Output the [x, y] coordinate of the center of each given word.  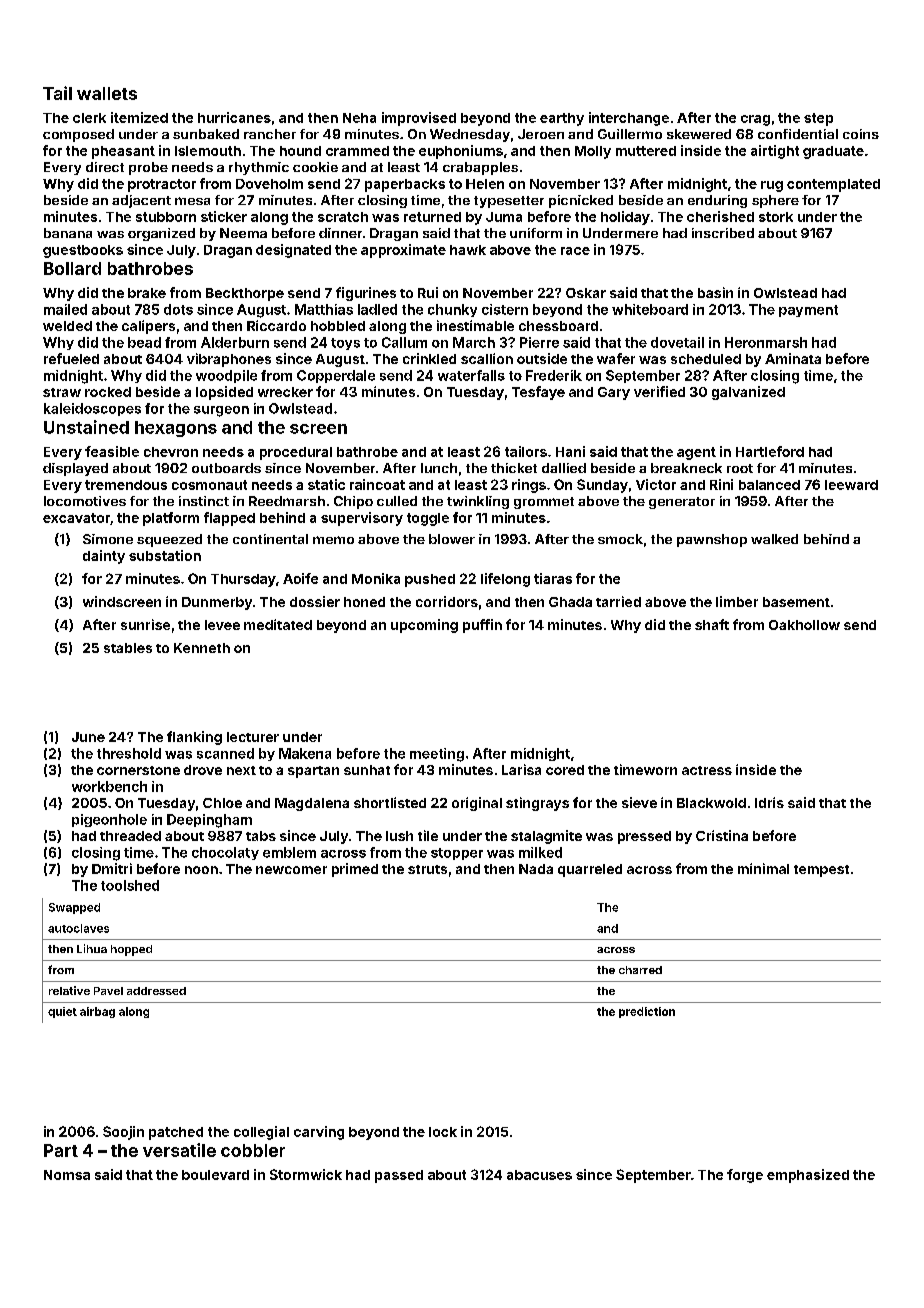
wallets [107, 93]
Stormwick [306, 1174]
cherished [720, 216]
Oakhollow [804, 625]
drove [203, 770]
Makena [305, 753]
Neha [359, 118]
